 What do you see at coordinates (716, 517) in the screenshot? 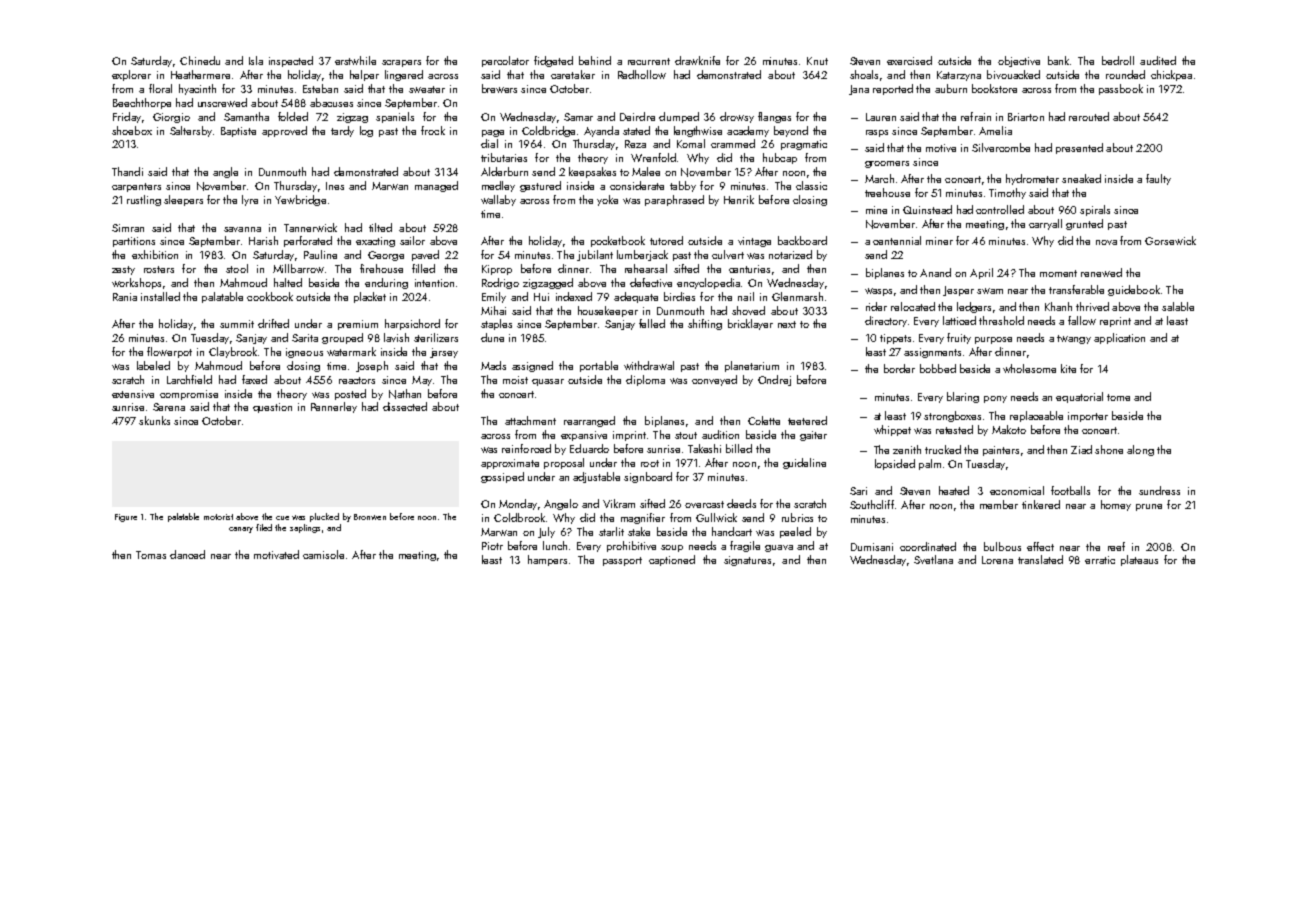
I see `Gullwick` at bounding box center [716, 517].
